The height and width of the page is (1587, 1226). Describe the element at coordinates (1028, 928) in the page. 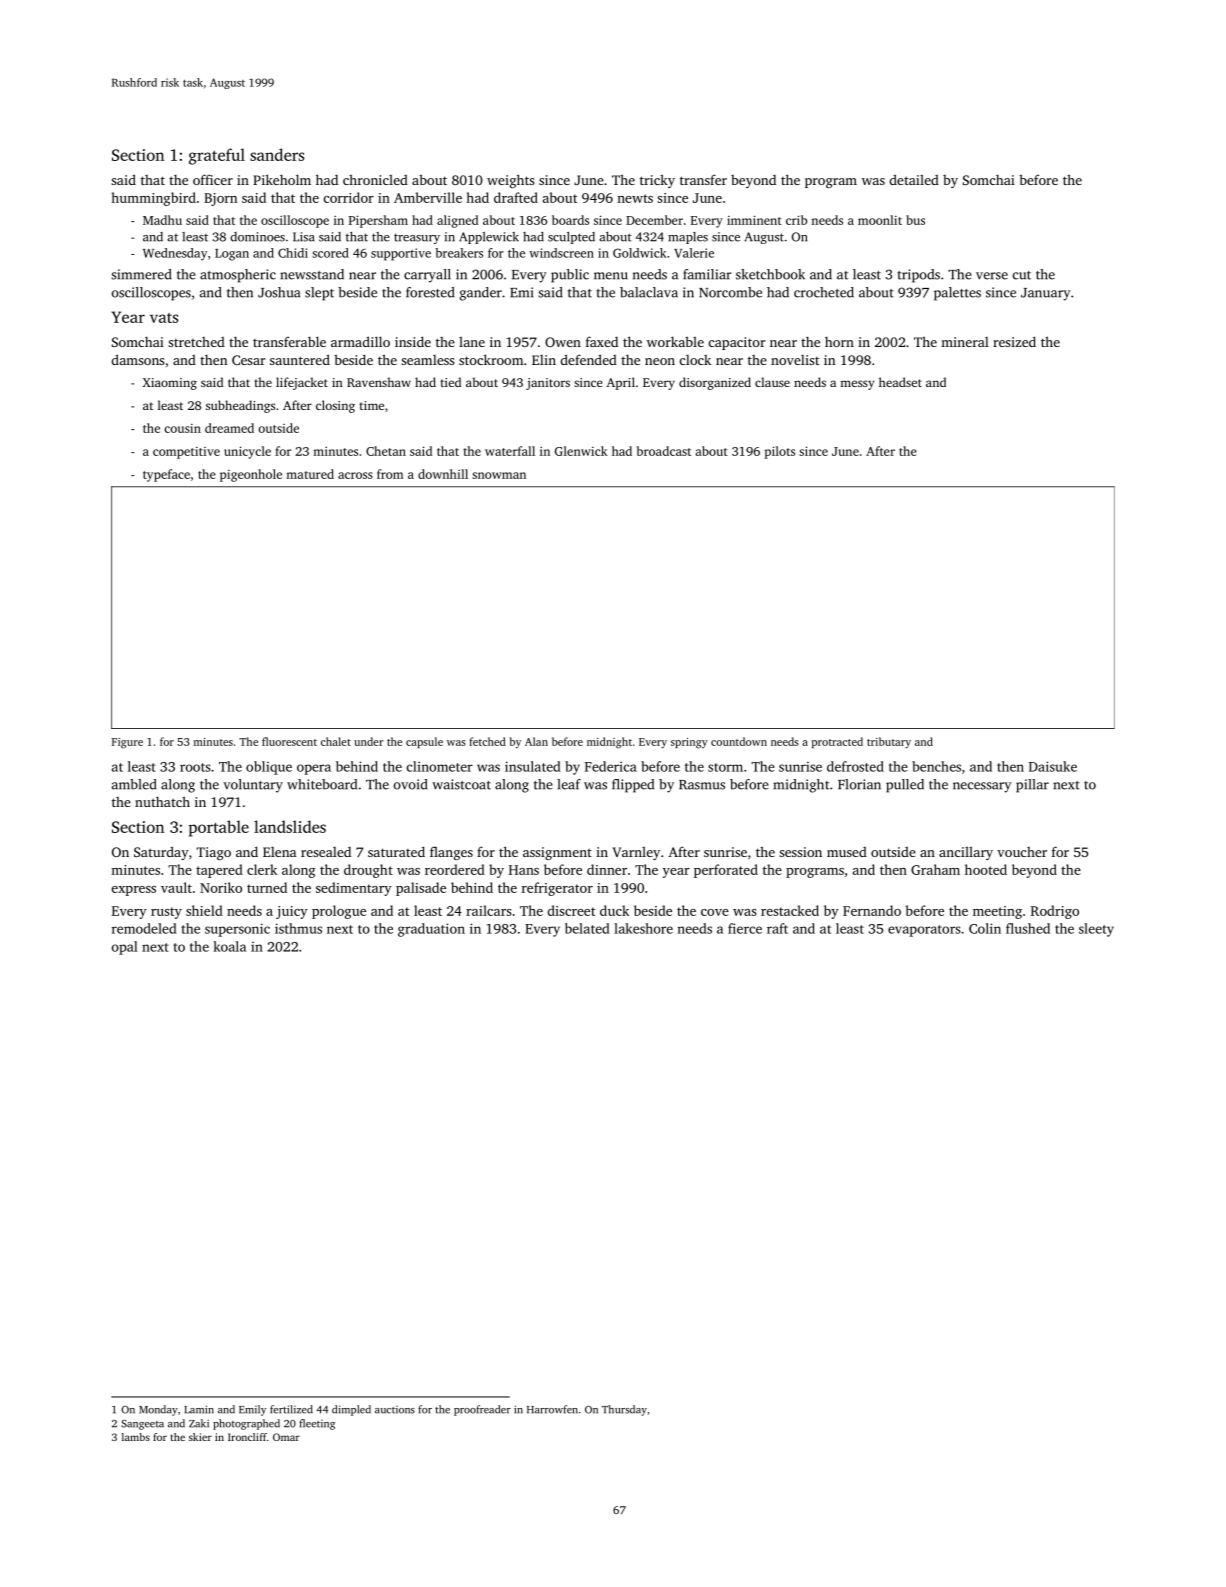

I see `flushed` at that location.
